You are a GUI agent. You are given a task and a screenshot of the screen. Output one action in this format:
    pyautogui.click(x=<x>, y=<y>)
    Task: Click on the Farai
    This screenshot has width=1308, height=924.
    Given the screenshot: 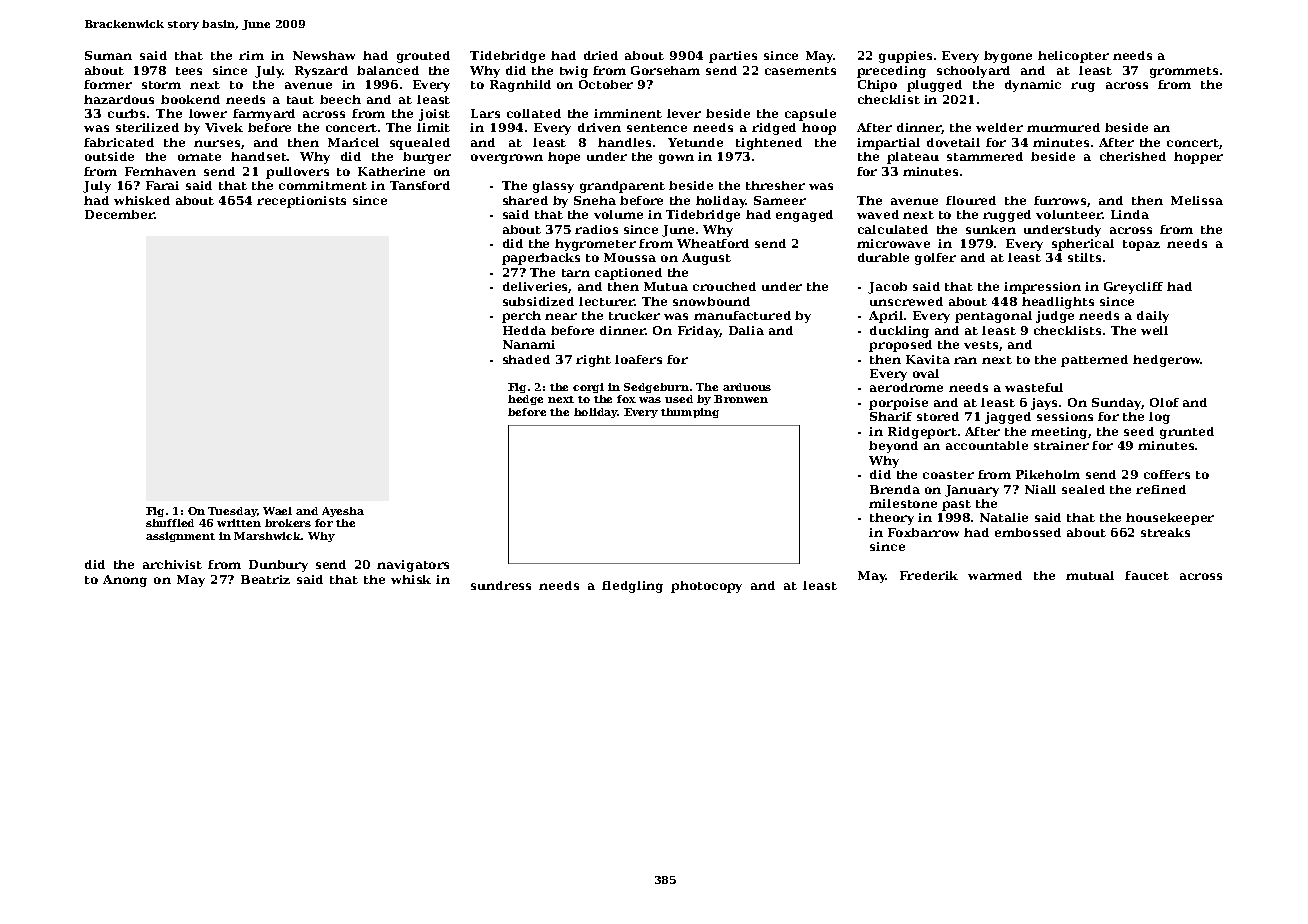 What is the action you would take?
    pyautogui.click(x=162, y=185)
